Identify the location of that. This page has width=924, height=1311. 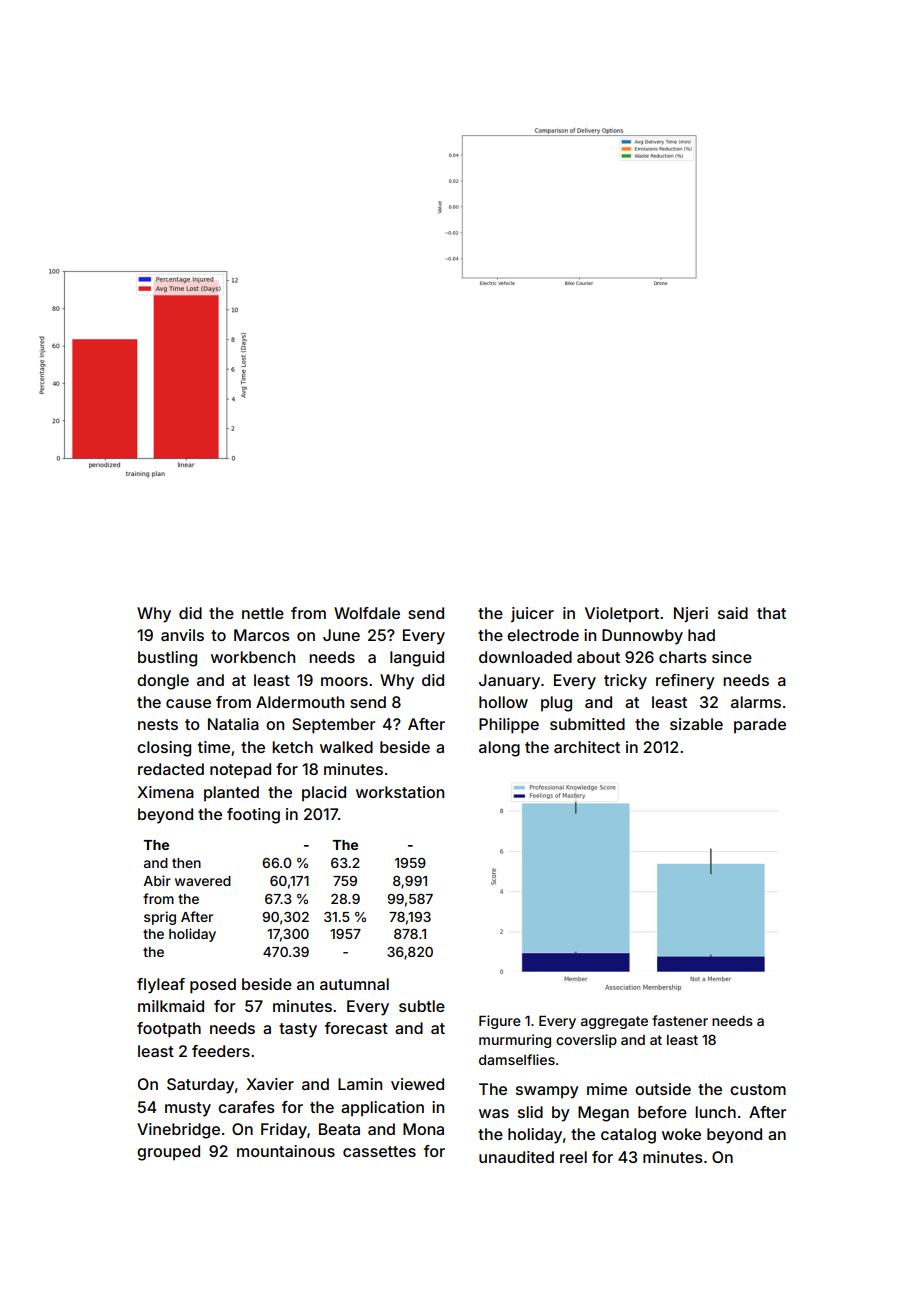
(771, 613).
